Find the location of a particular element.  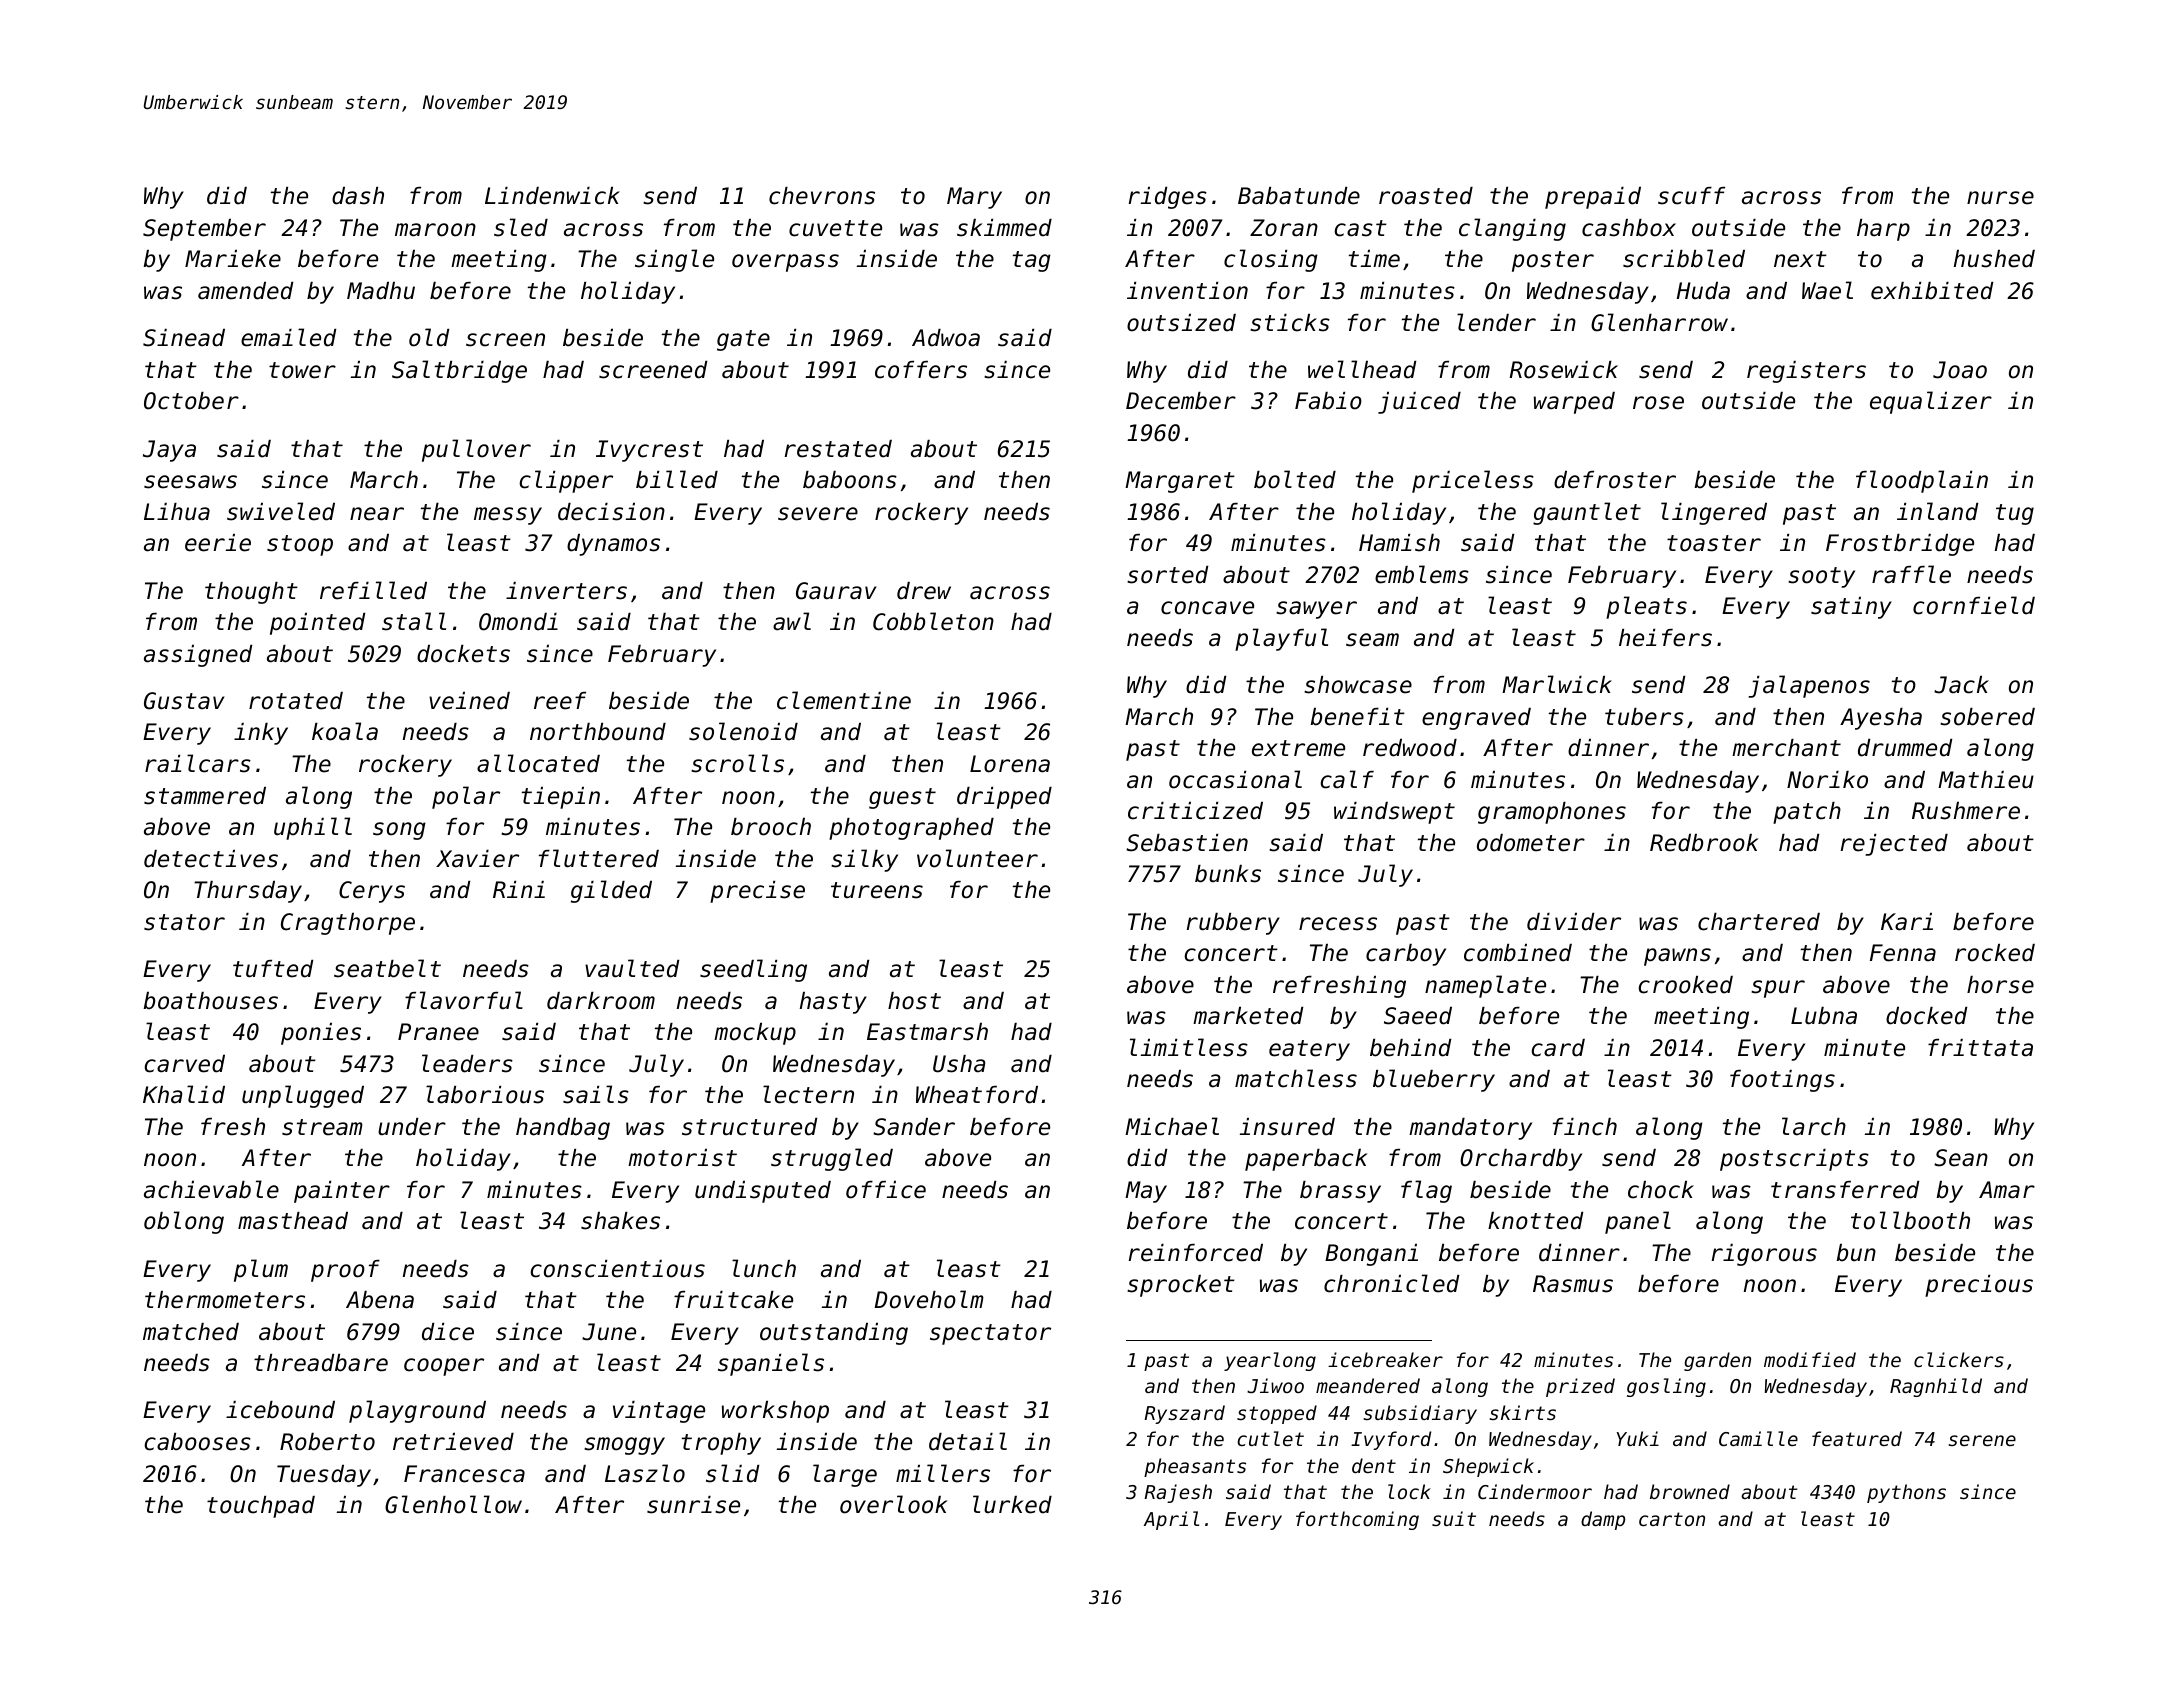

Joao is located at coordinates (1960, 370).
